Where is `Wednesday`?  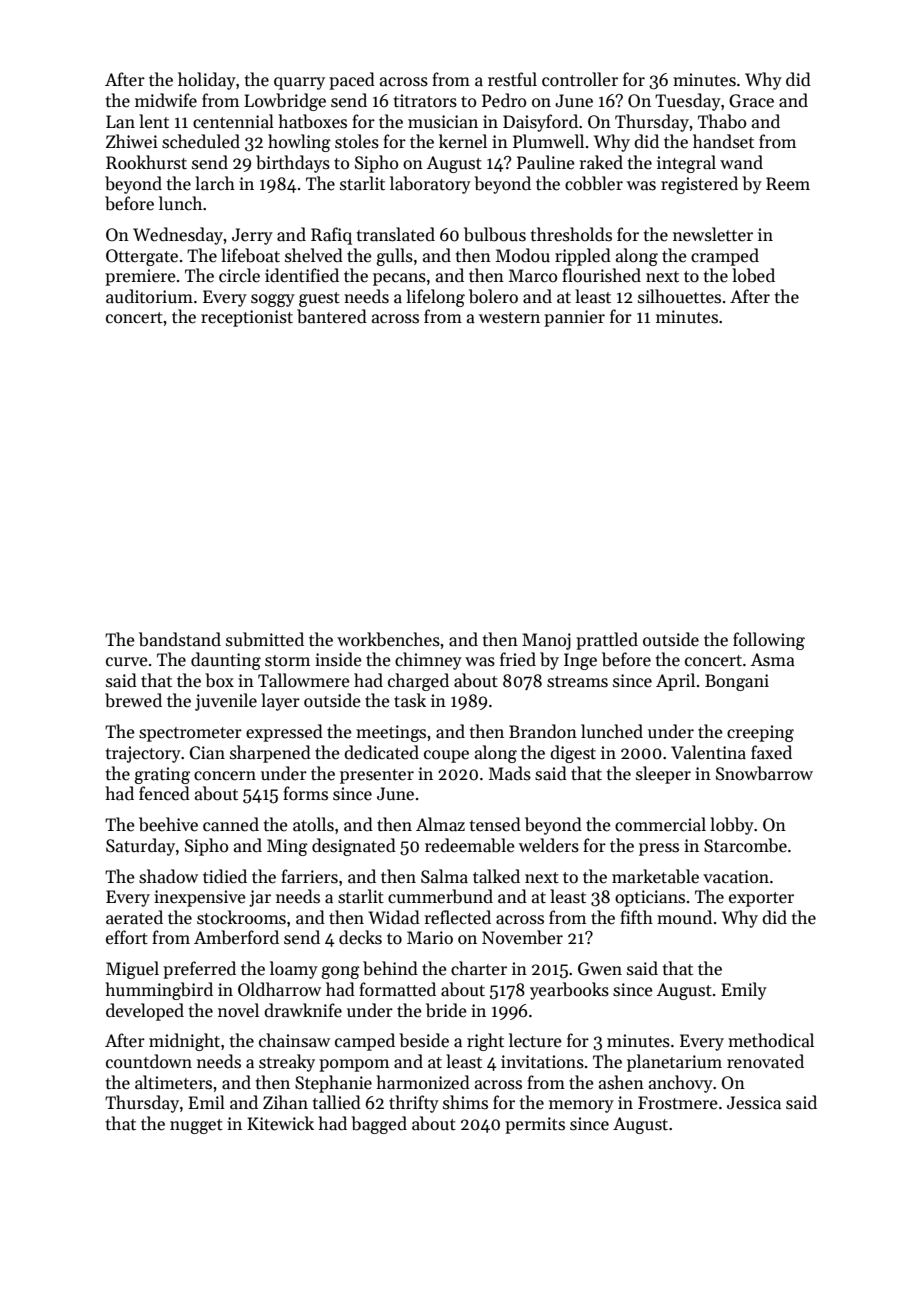 Wednesday is located at coordinates (178, 236).
